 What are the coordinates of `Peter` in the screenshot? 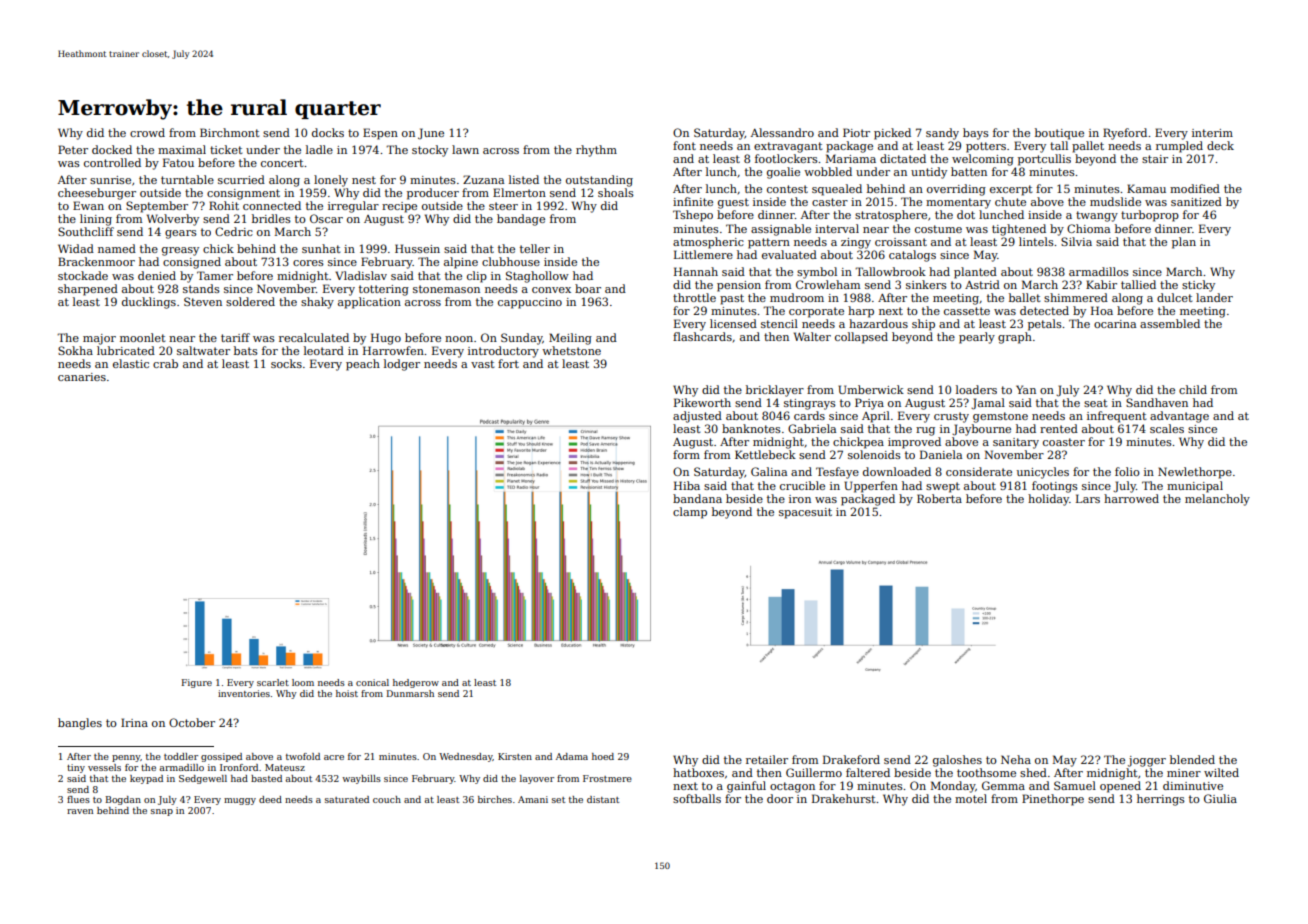 It's located at (73, 149).
